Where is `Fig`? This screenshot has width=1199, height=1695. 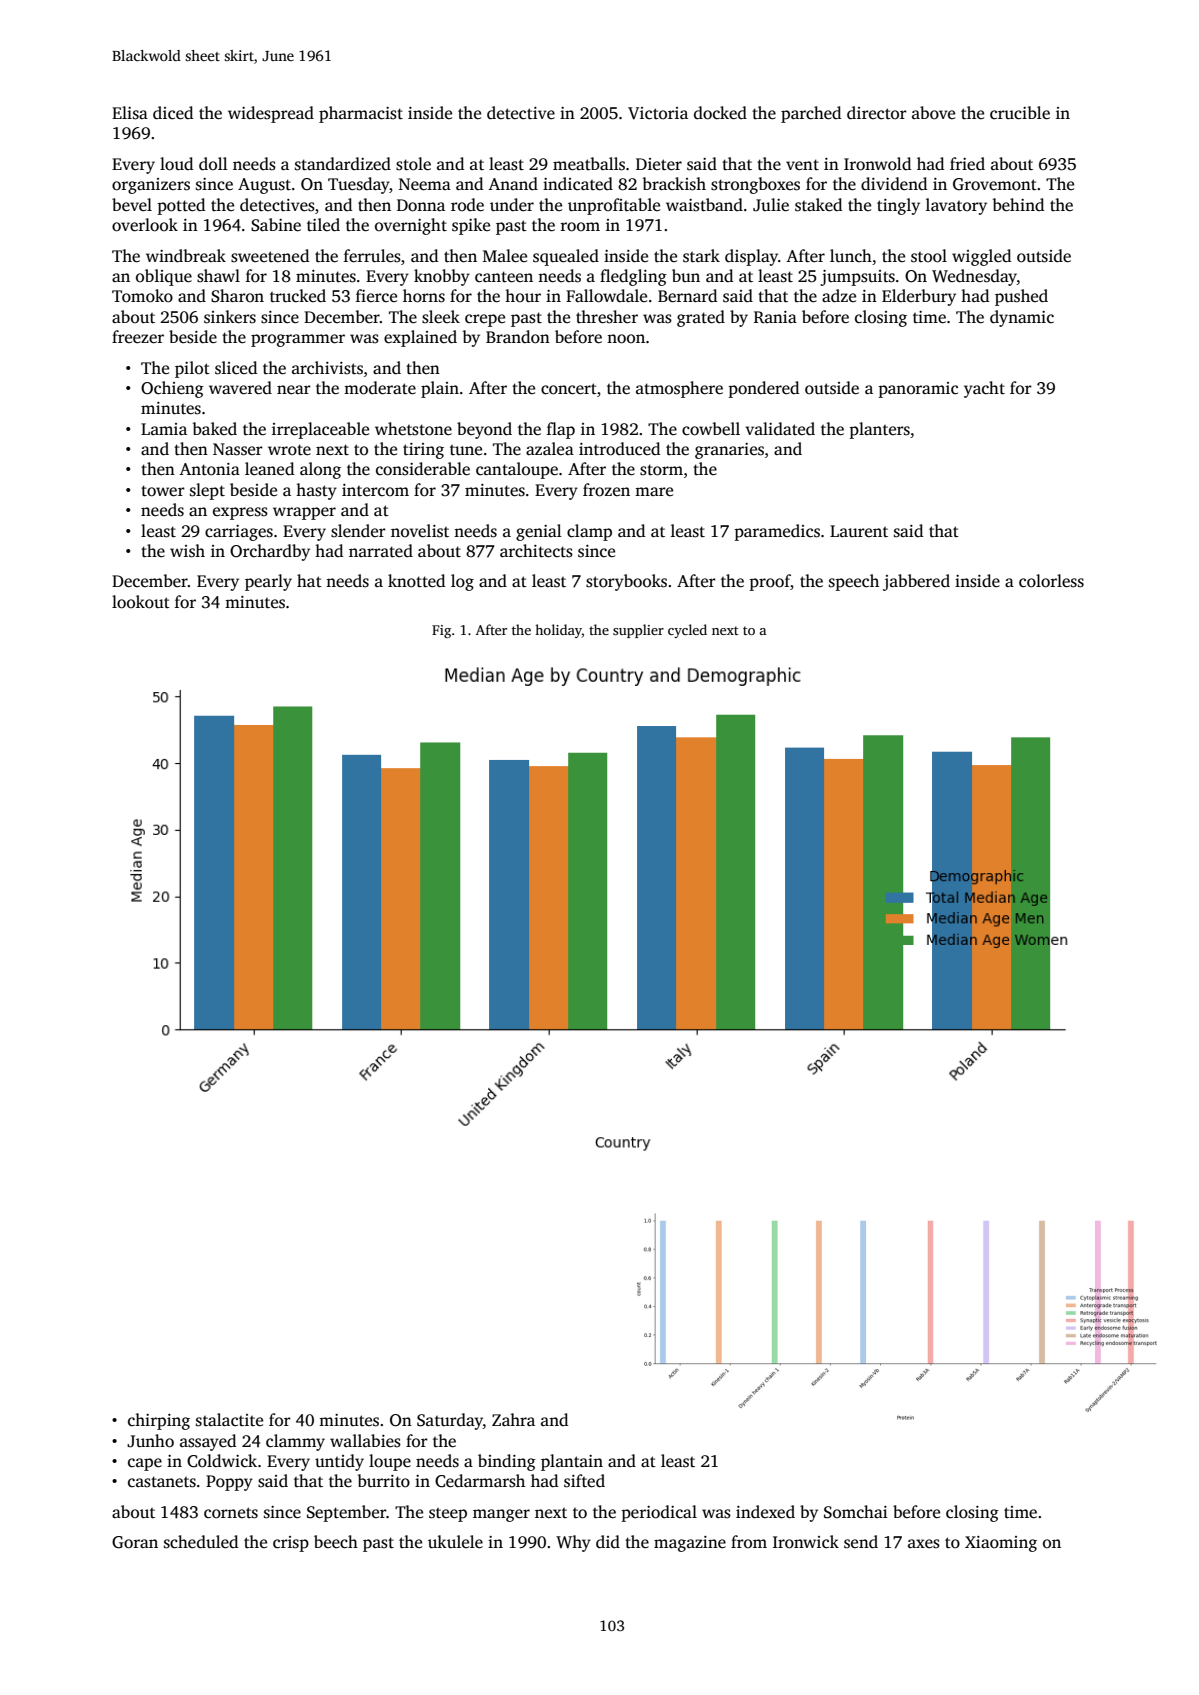
Fig is located at coordinates (441, 631).
